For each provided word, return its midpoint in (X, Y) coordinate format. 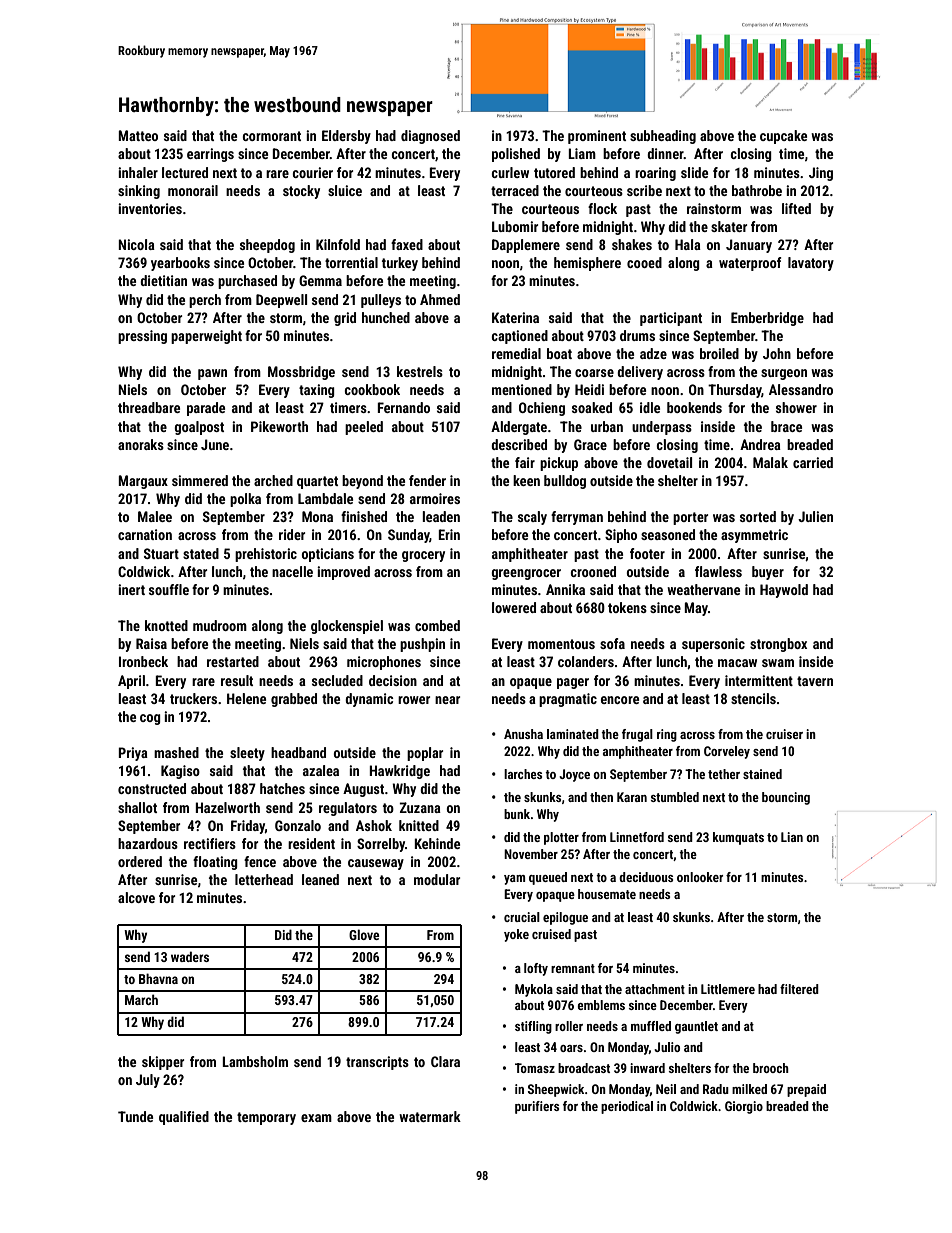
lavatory (811, 264)
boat (559, 353)
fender (427, 480)
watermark (430, 1116)
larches (523, 774)
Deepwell (281, 301)
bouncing (786, 798)
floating (215, 863)
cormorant (271, 136)
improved (343, 573)
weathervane (703, 589)
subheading (663, 137)
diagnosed (430, 137)
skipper (163, 1063)
